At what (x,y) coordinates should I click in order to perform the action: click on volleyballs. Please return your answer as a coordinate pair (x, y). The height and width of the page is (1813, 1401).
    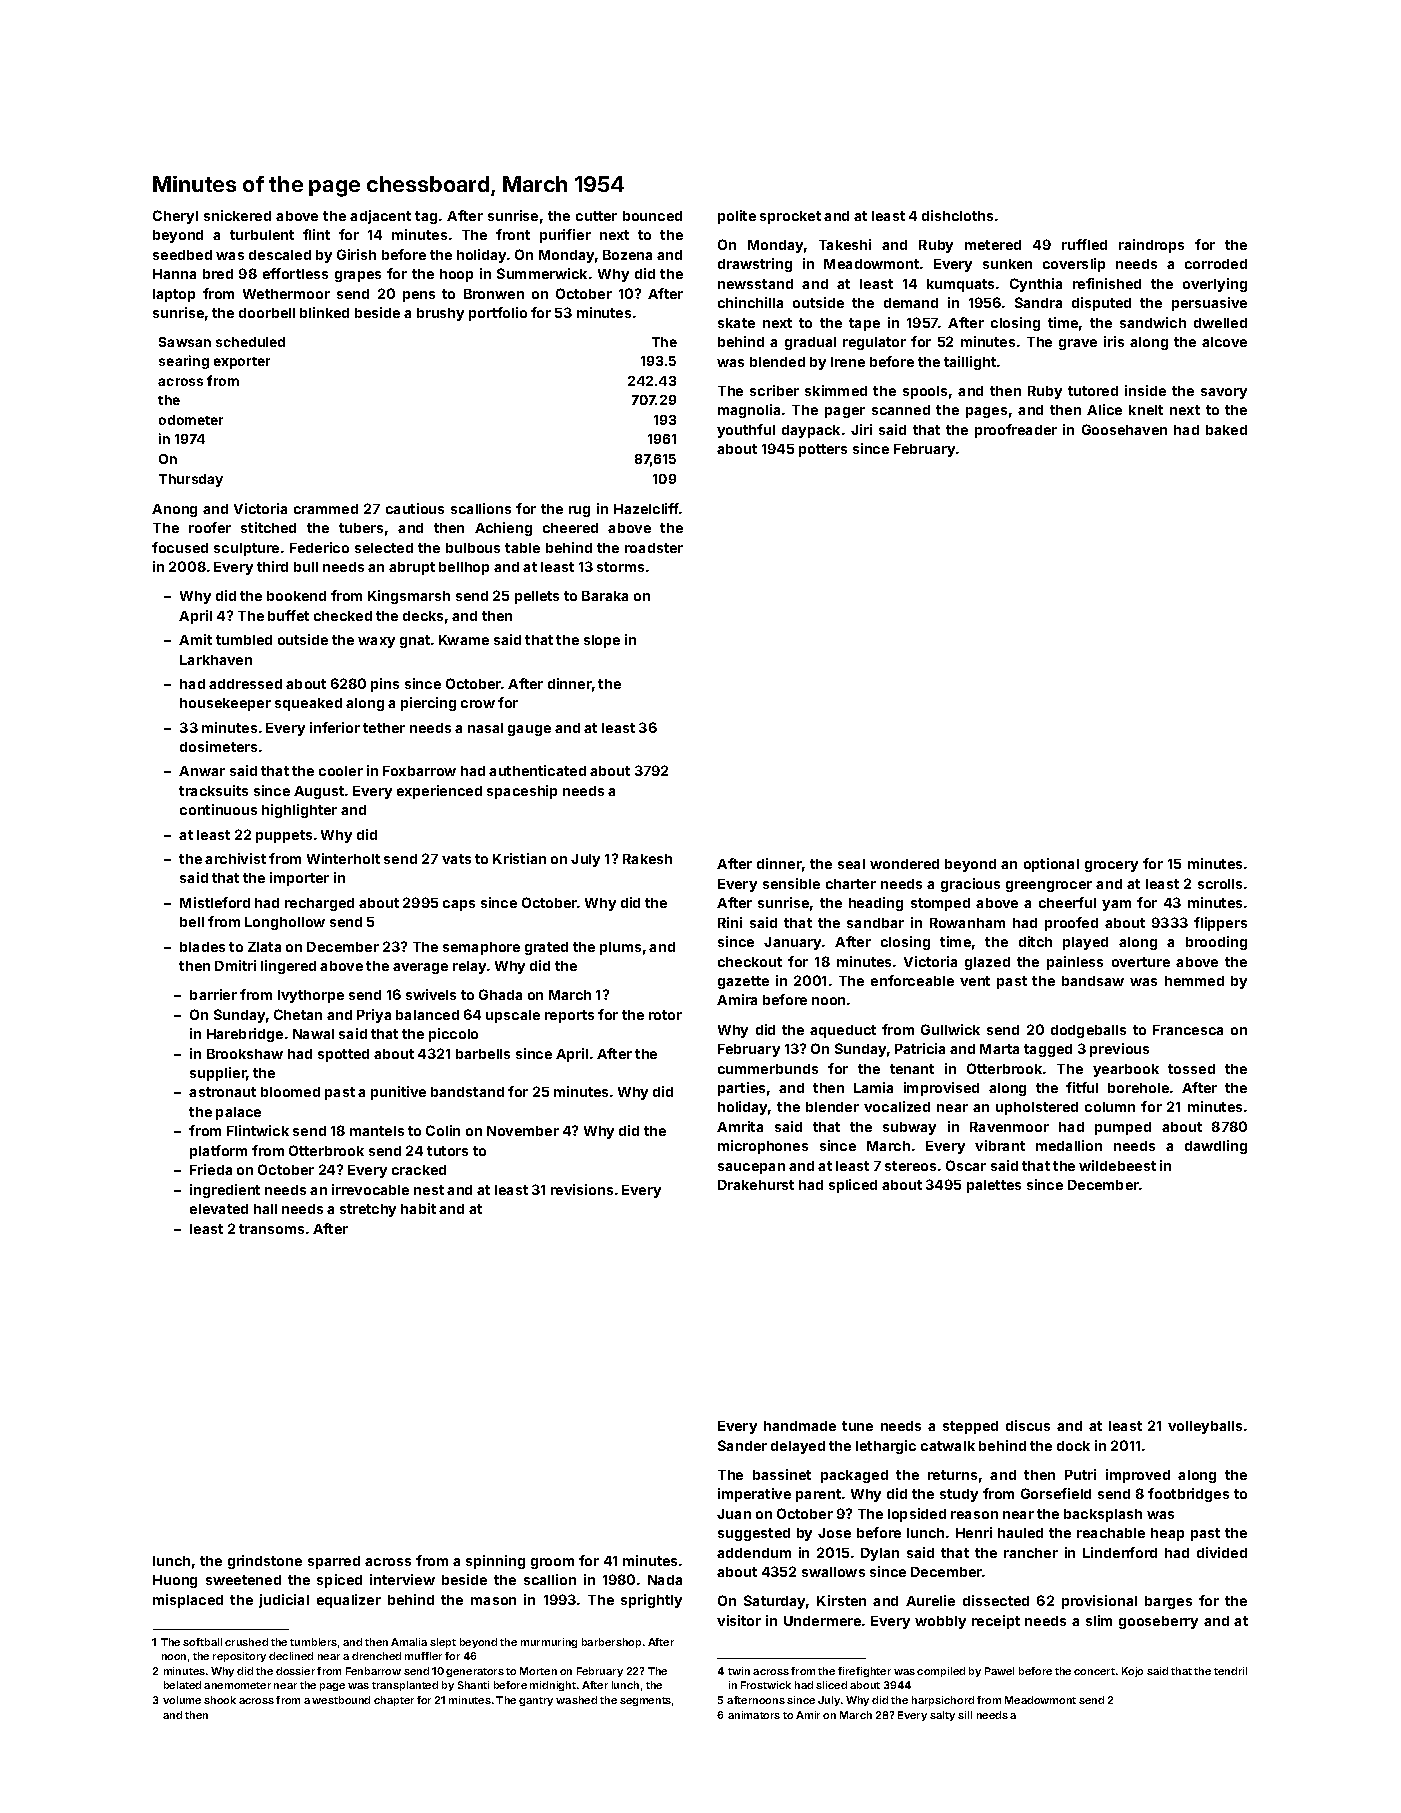
    Looking at the image, I should click on (1205, 1427).
